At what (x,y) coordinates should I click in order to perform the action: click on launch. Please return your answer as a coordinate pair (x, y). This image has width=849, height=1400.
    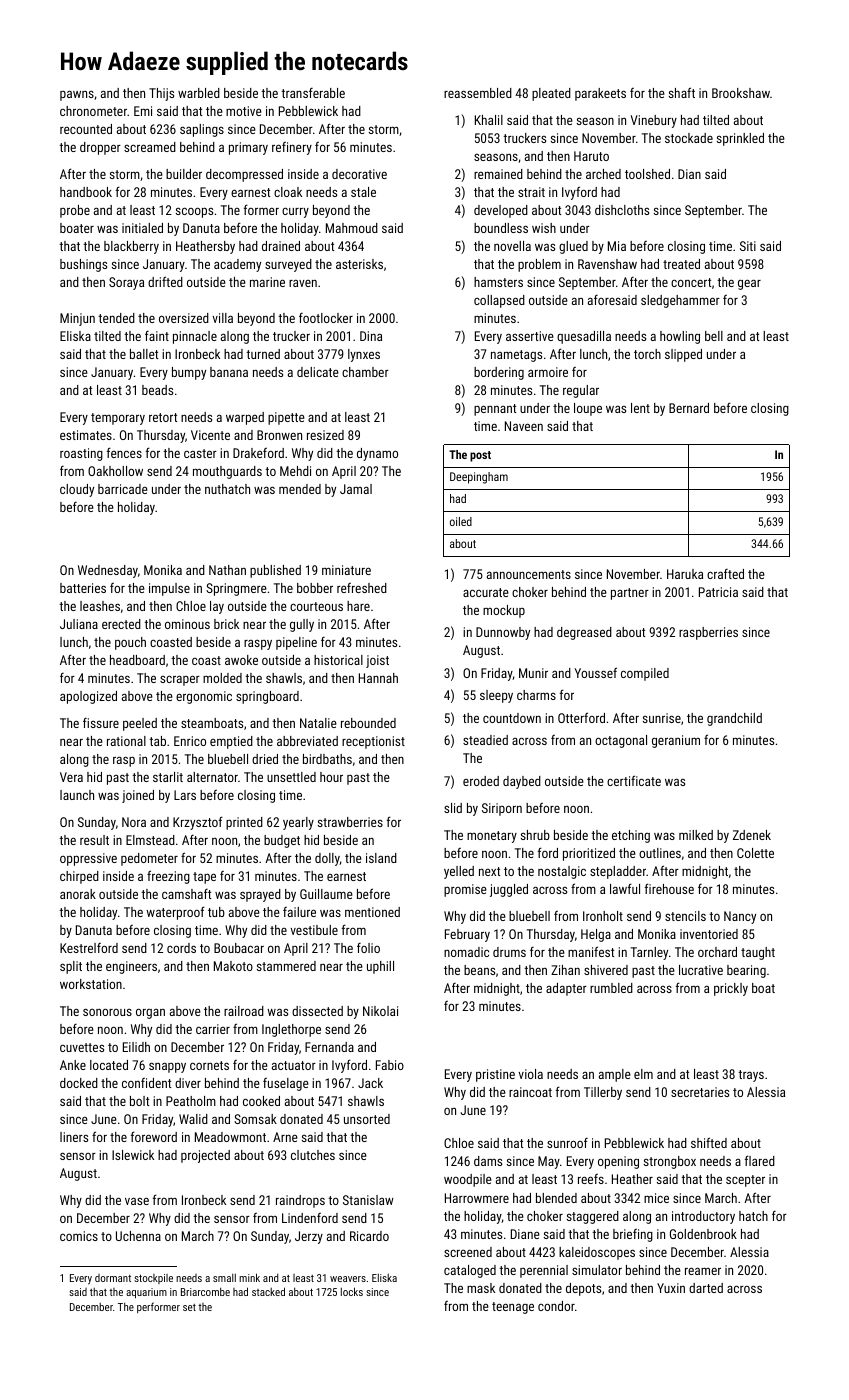
    Looking at the image, I should click on (77, 795).
